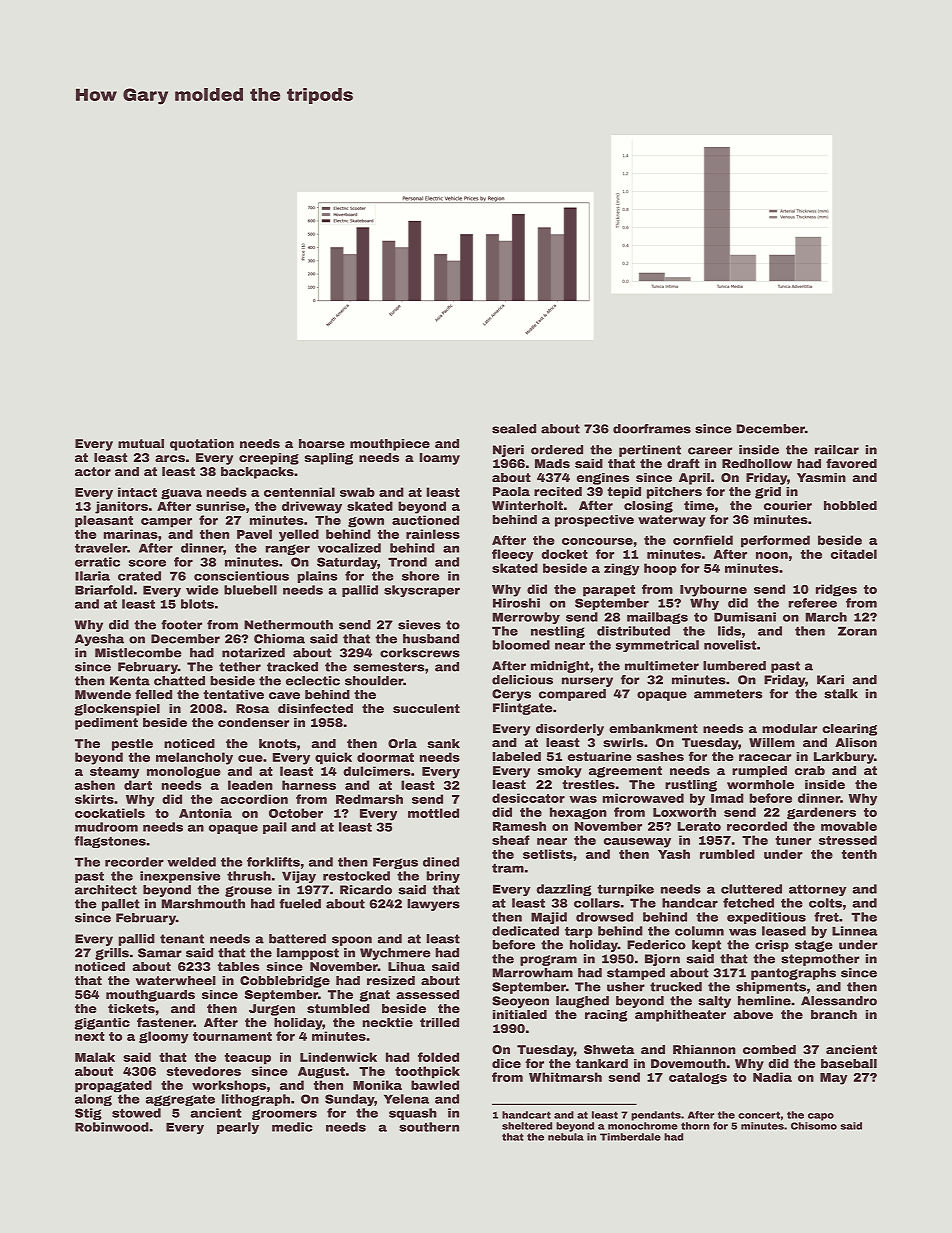  I want to click on Robinwood, so click(112, 1127).
